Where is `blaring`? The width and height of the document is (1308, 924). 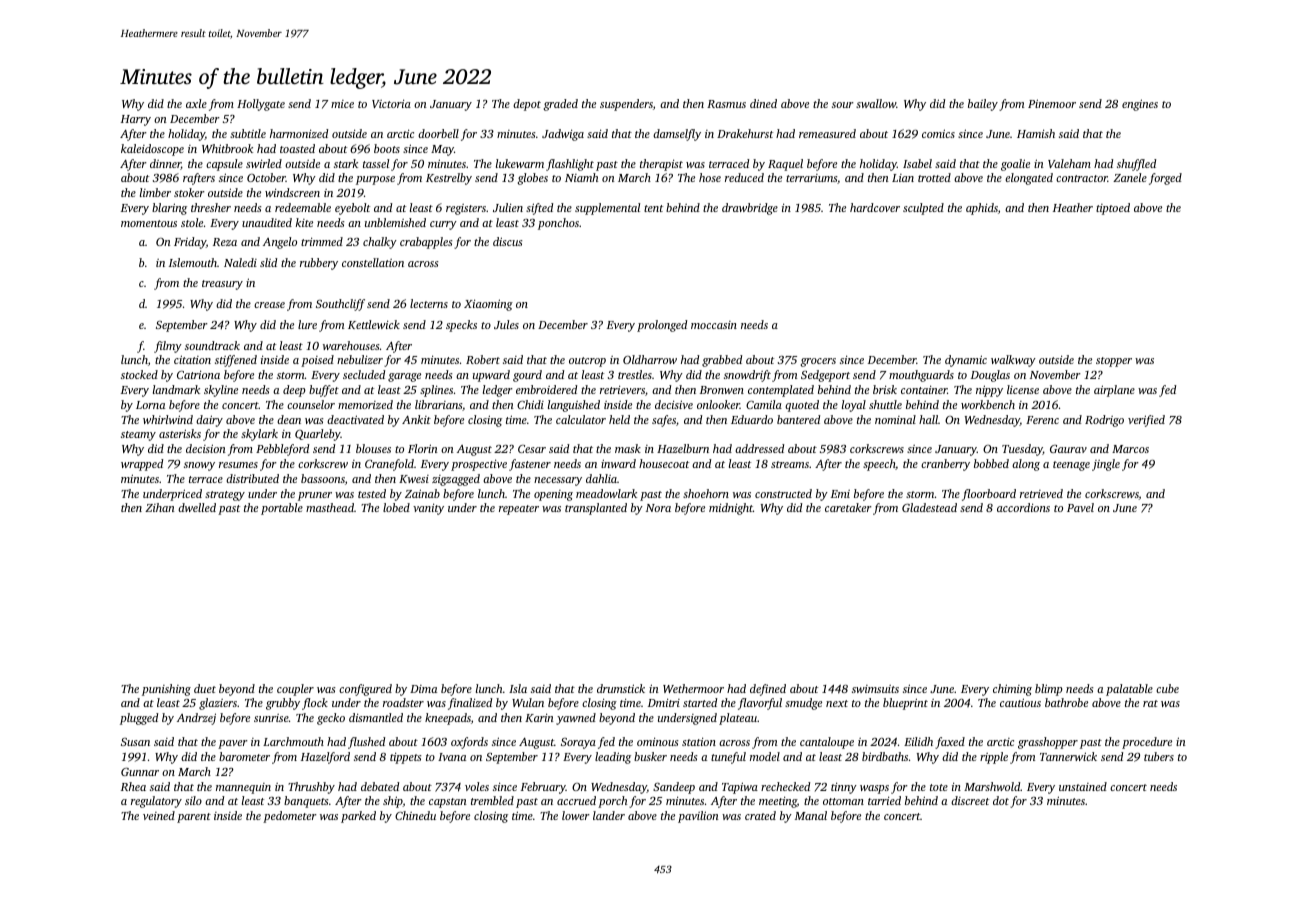
blaring is located at coordinates (169, 209).
